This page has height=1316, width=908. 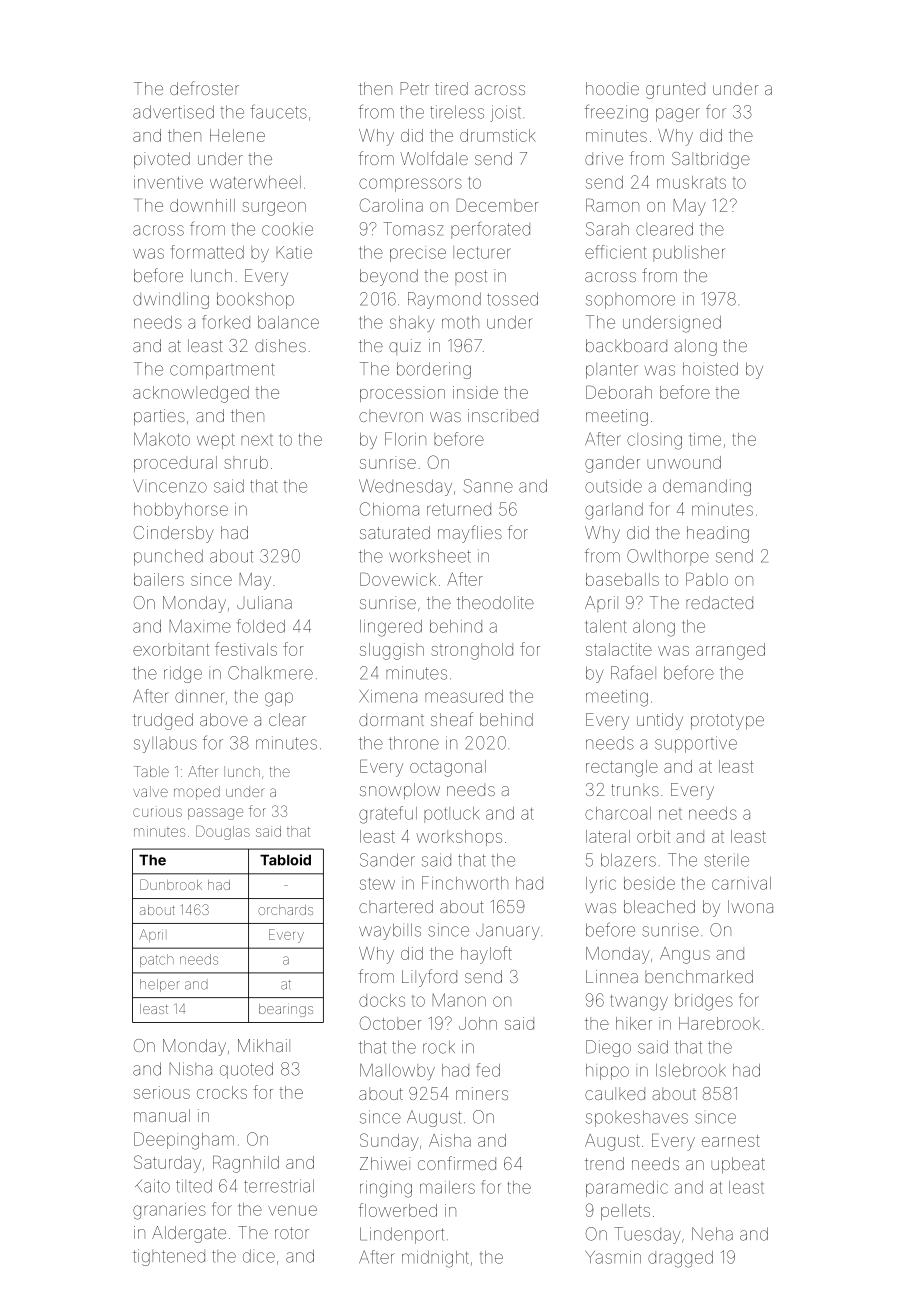 What do you see at coordinates (451, 88) in the page?
I see `tired` at bounding box center [451, 88].
